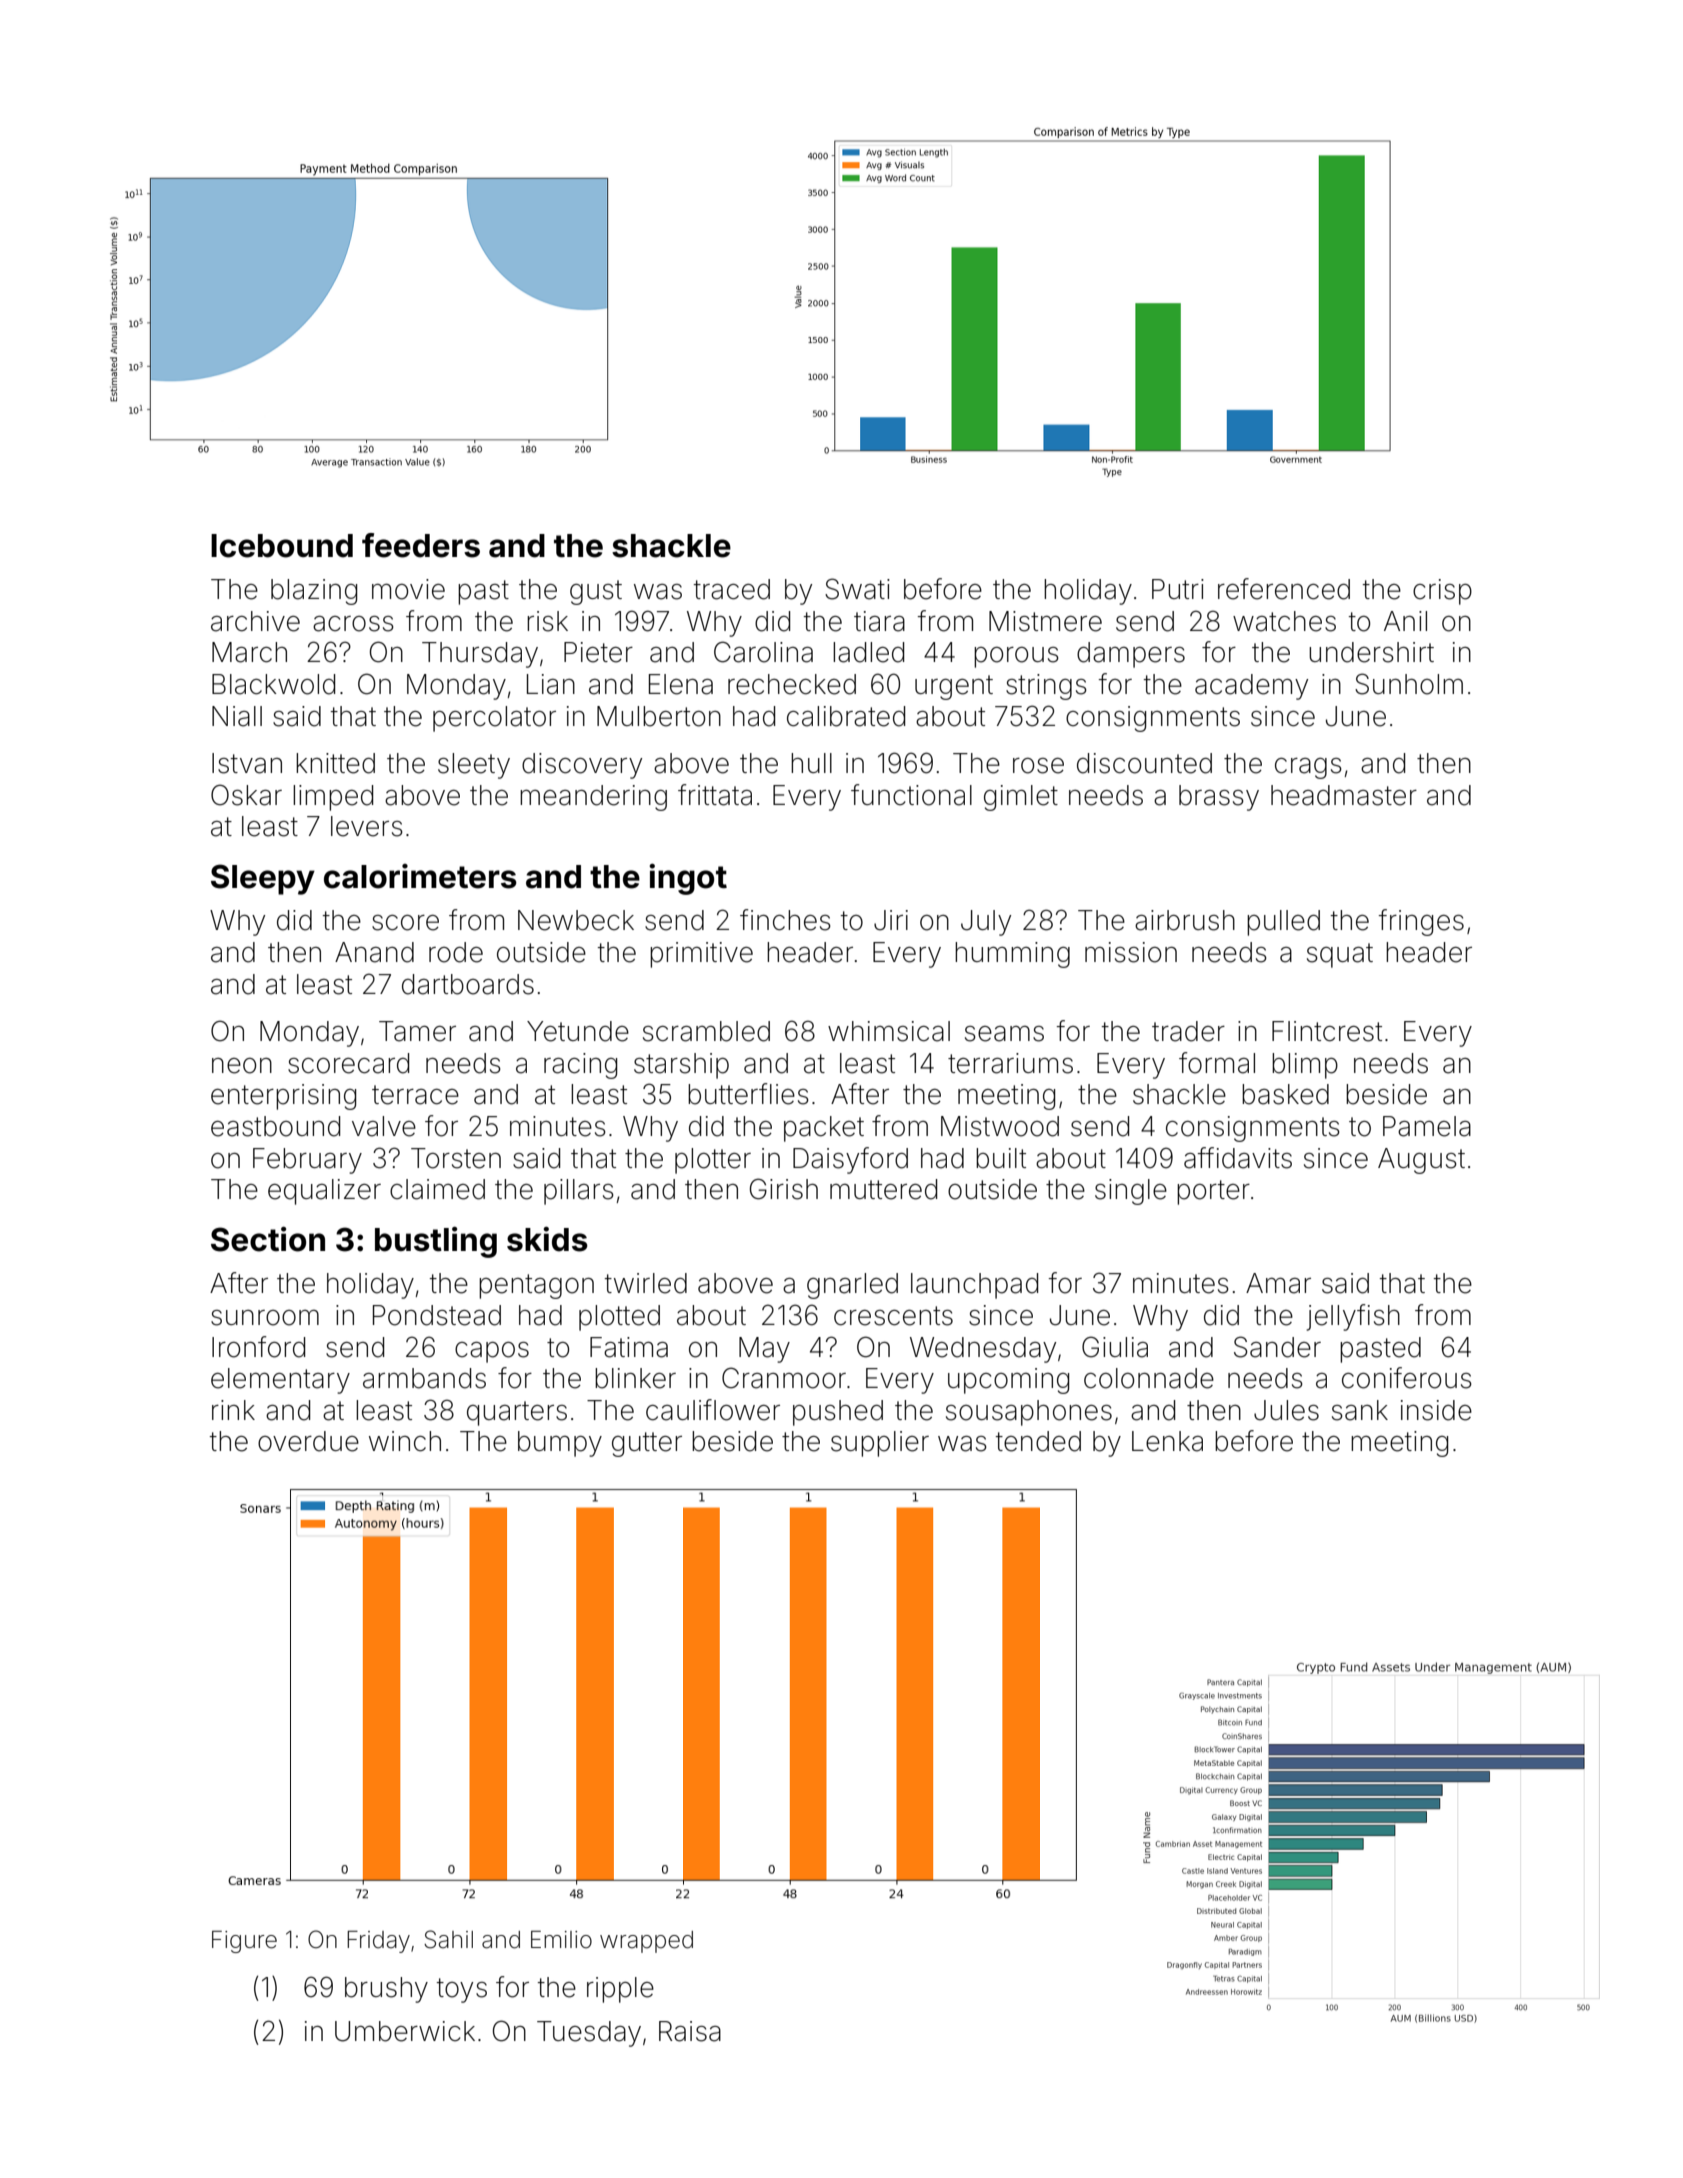  I want to click on armbands, so click(424, 1378).
